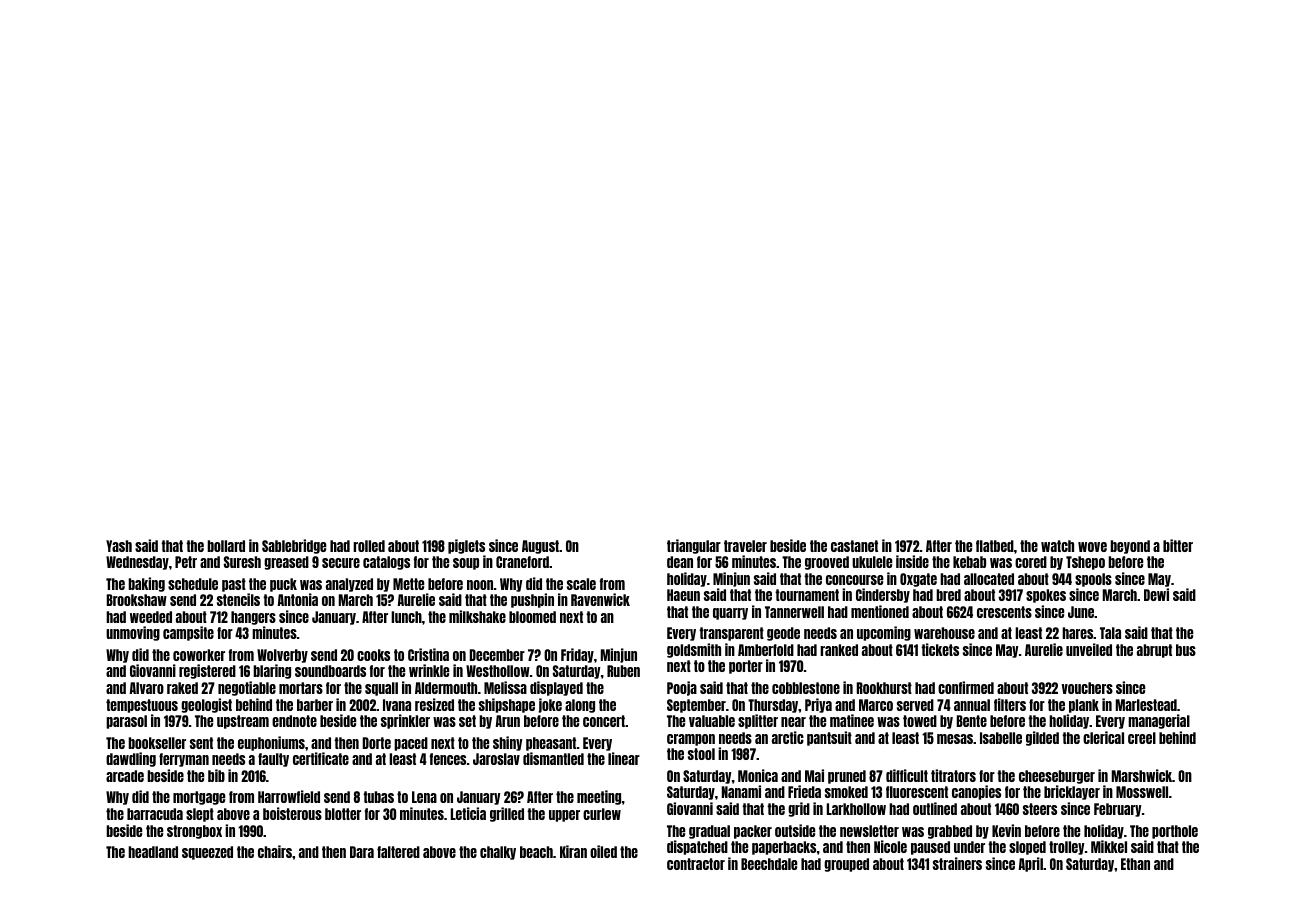 Image resolution: width=1308 pixels, height=924 pixels. Describe the element at coordinates (477, 616) in the screenshot. I see `milkshake` at that location.
